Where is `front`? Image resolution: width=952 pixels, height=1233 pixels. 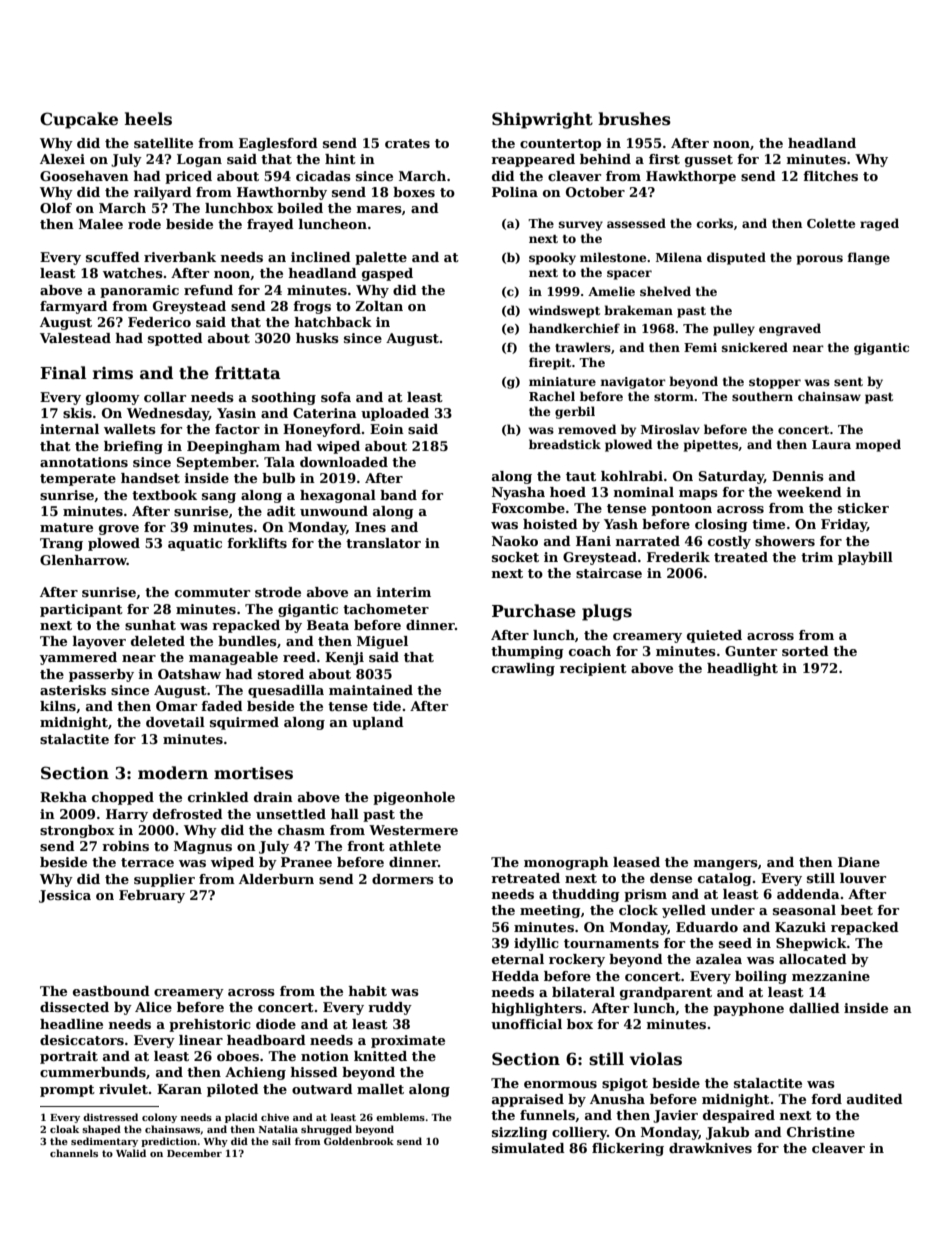
front is located at coordinates (366, 846).
